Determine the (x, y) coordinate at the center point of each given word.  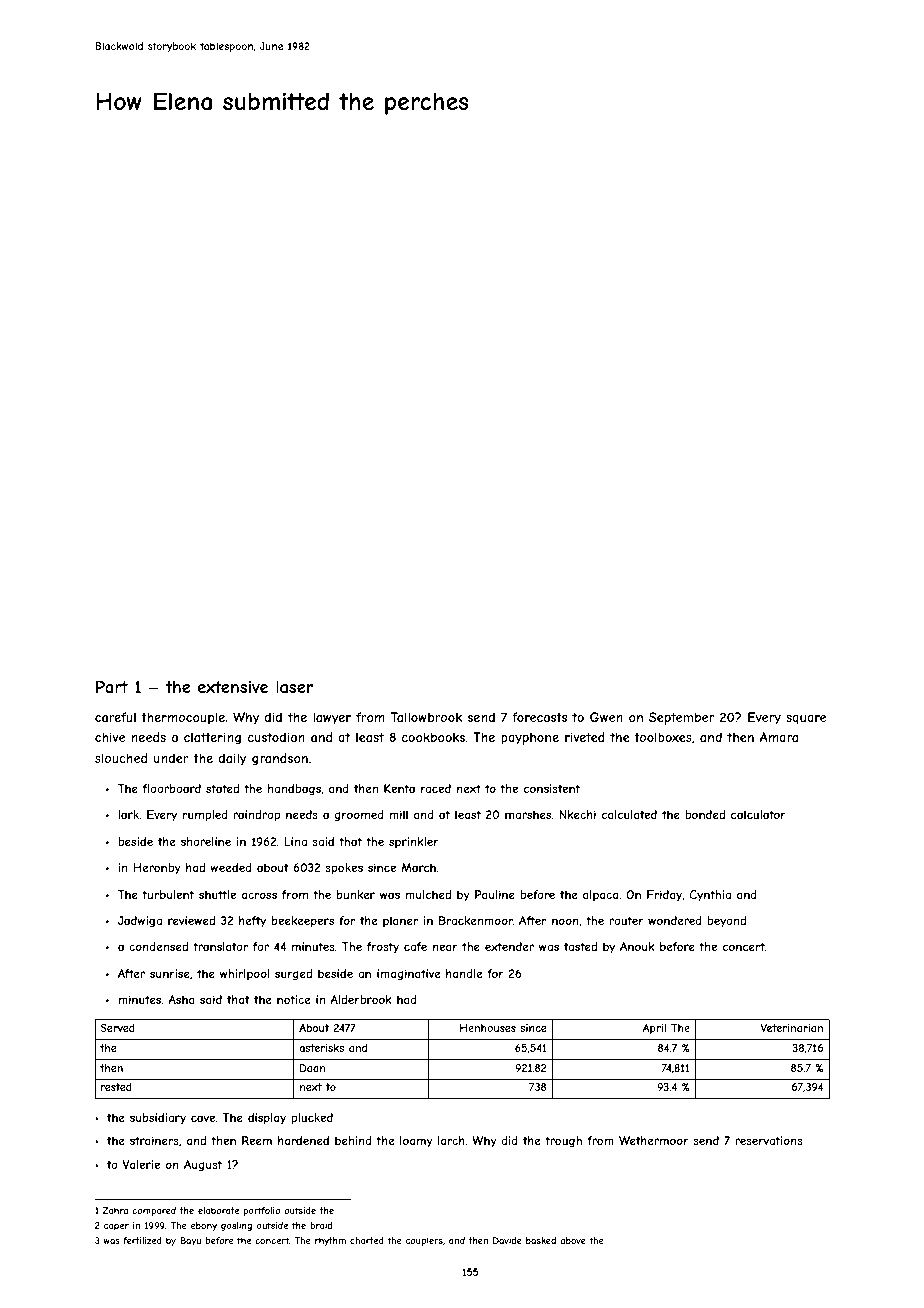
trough (563, 1142)
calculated (629, 814)
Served (117, 1028)
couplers (424, 1241)
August (203, 1165)
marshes (528, 814)
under (171, 758)
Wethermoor (654, 1140)
